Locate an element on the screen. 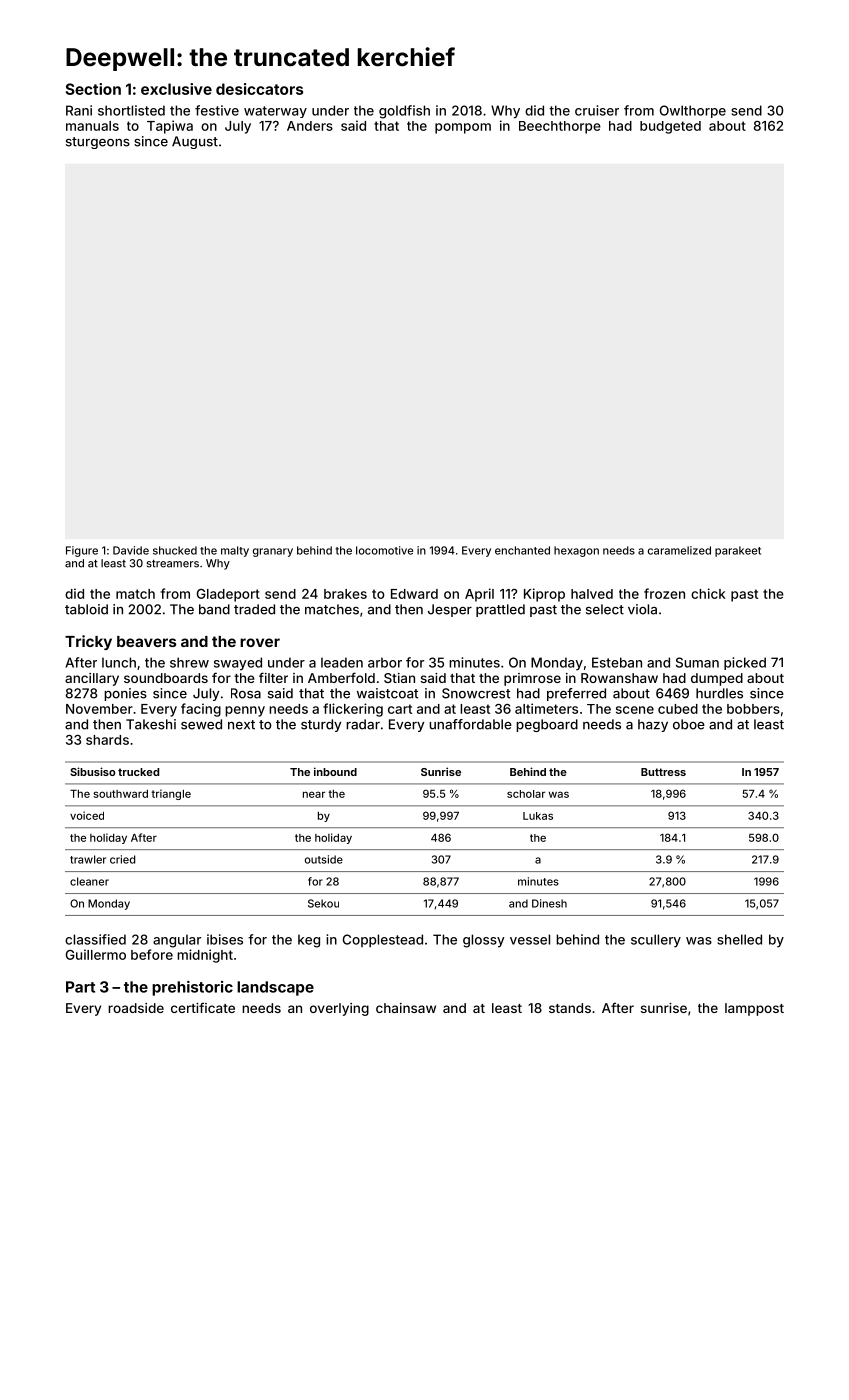 The height and width of the screenshot is (1400, 849). landscape is located at coordinates (275, 988).
